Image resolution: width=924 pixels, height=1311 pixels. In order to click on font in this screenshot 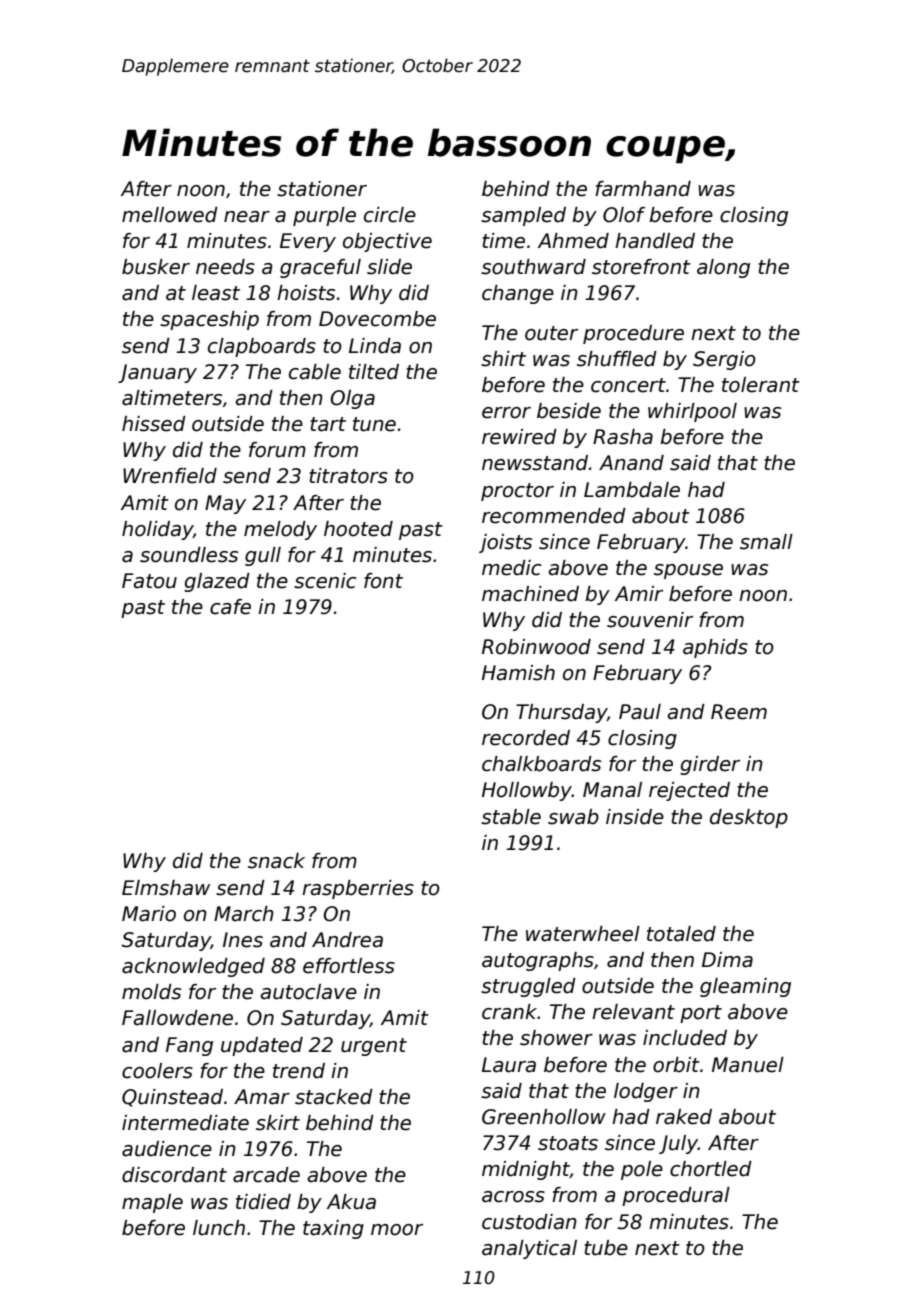, I will do `click(383, 581)`.
